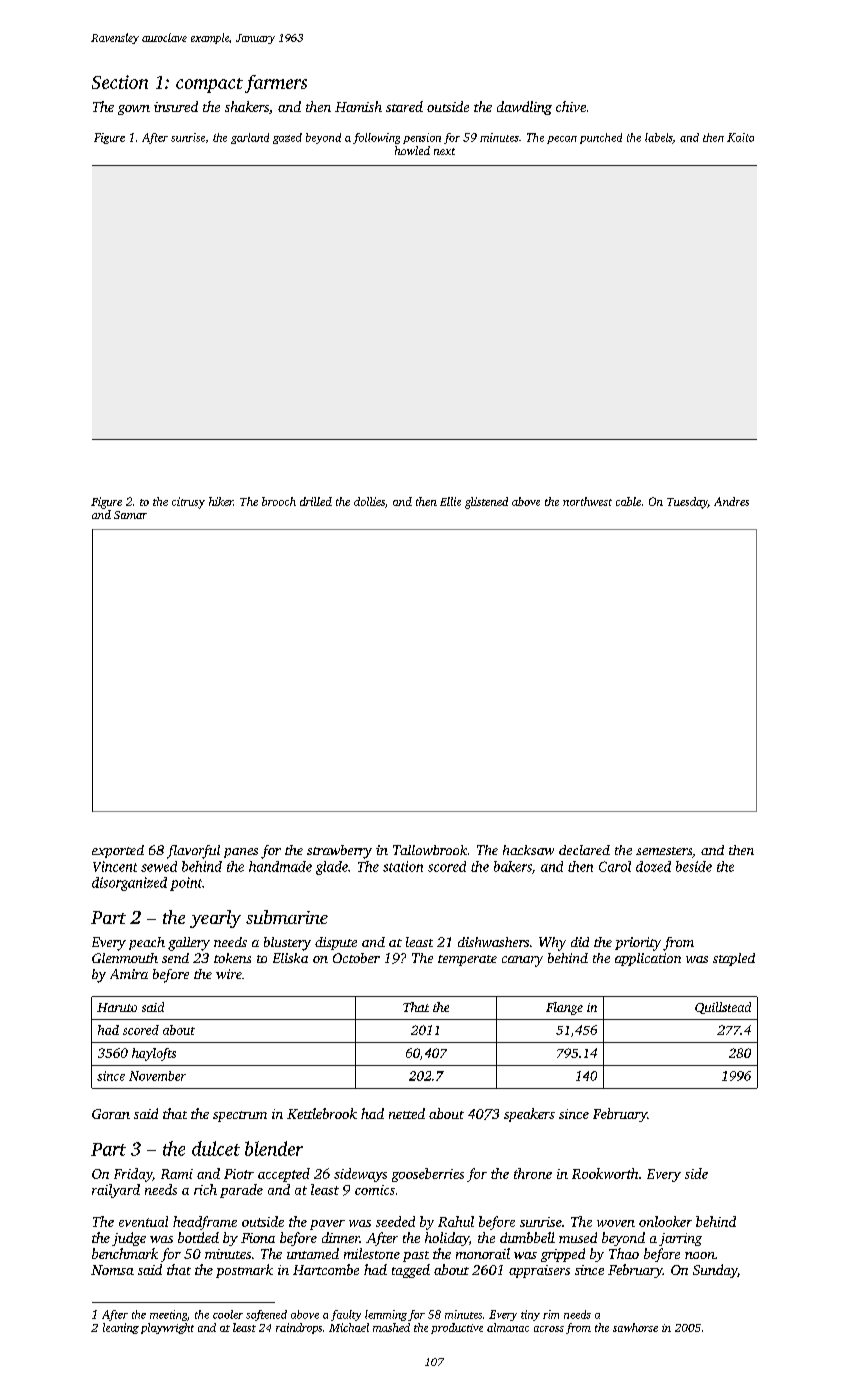  I want to click on did, so click(580, 942).
